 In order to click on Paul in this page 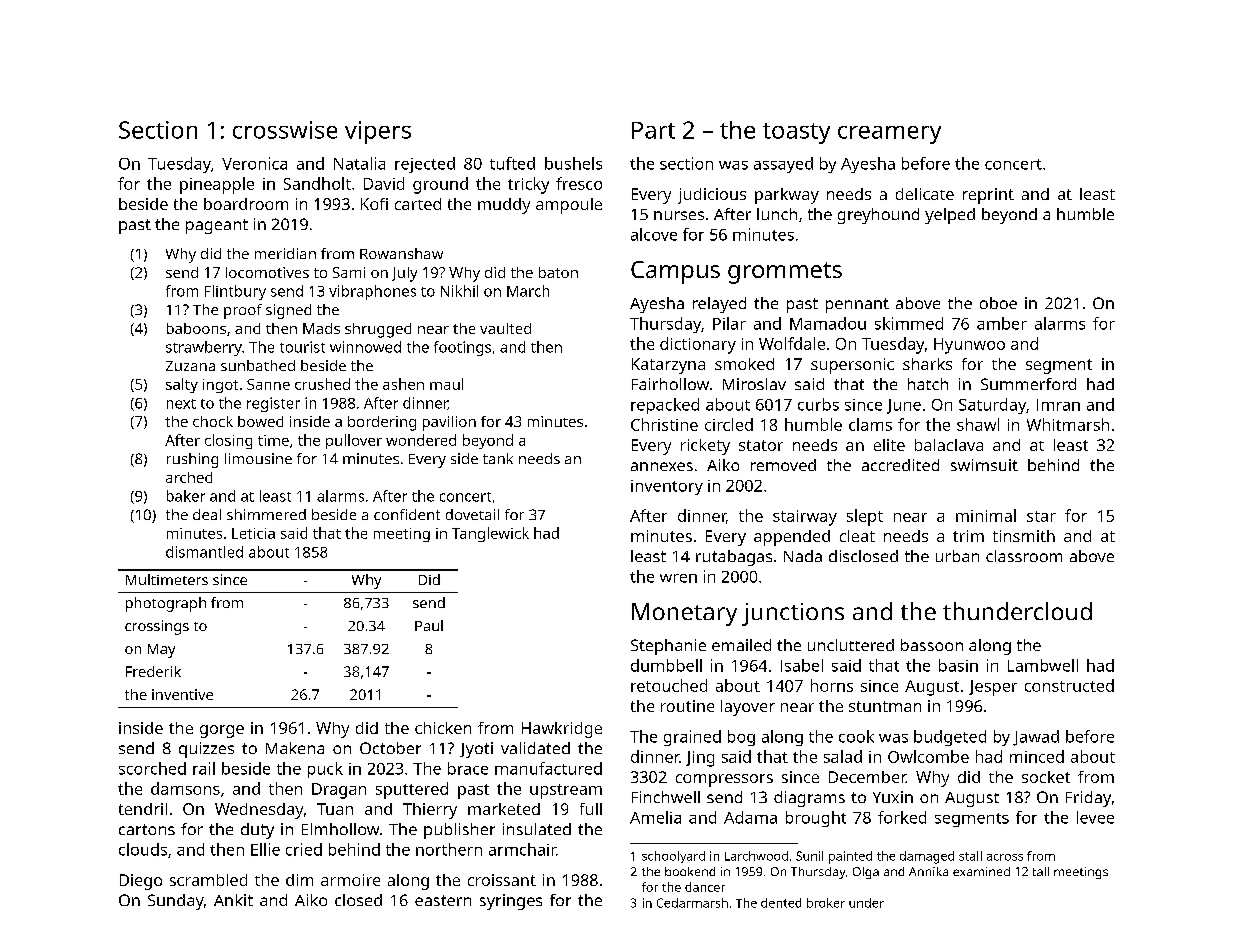, I will do `click(429, 625)`.
